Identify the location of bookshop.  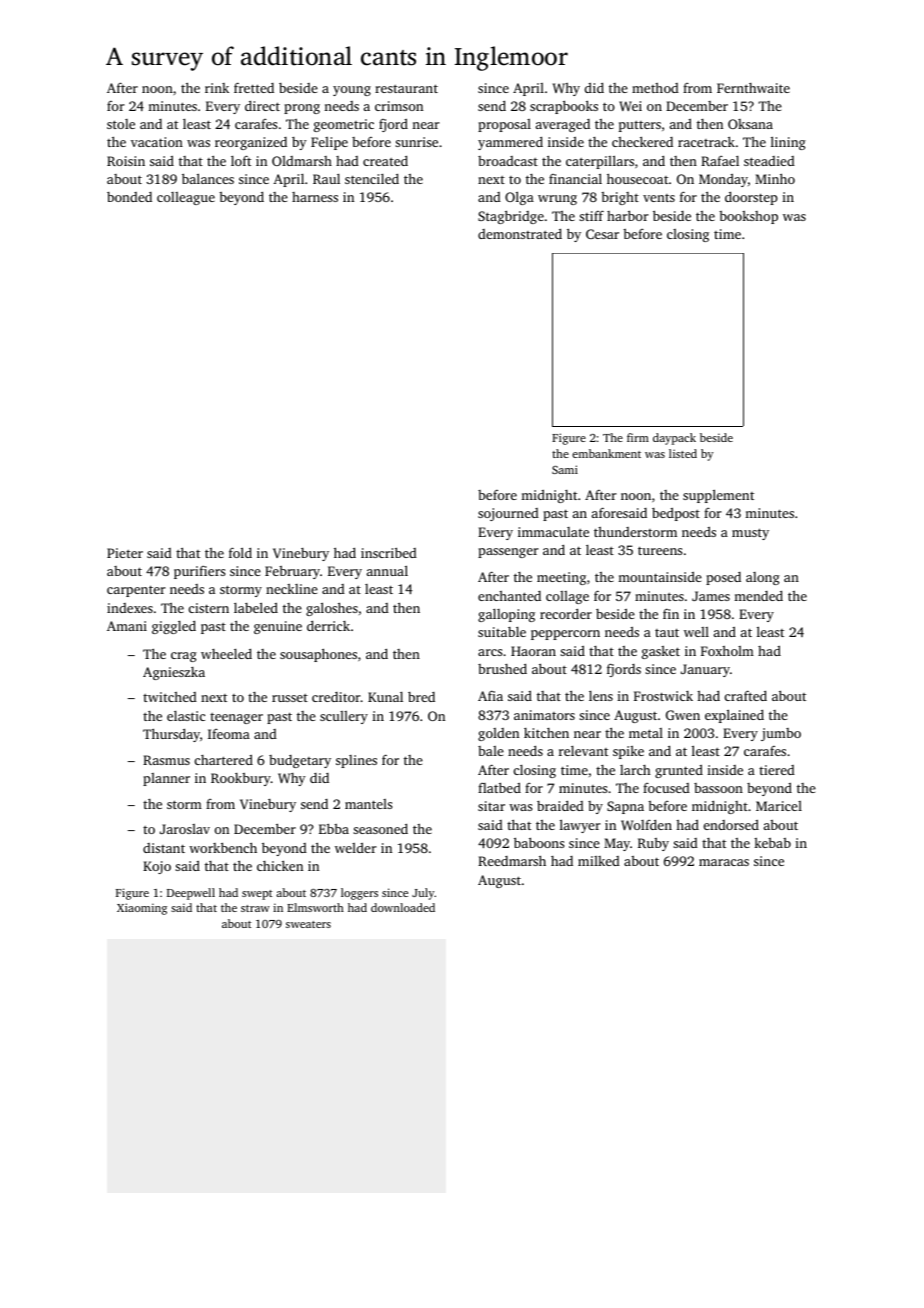
(748, 217).
